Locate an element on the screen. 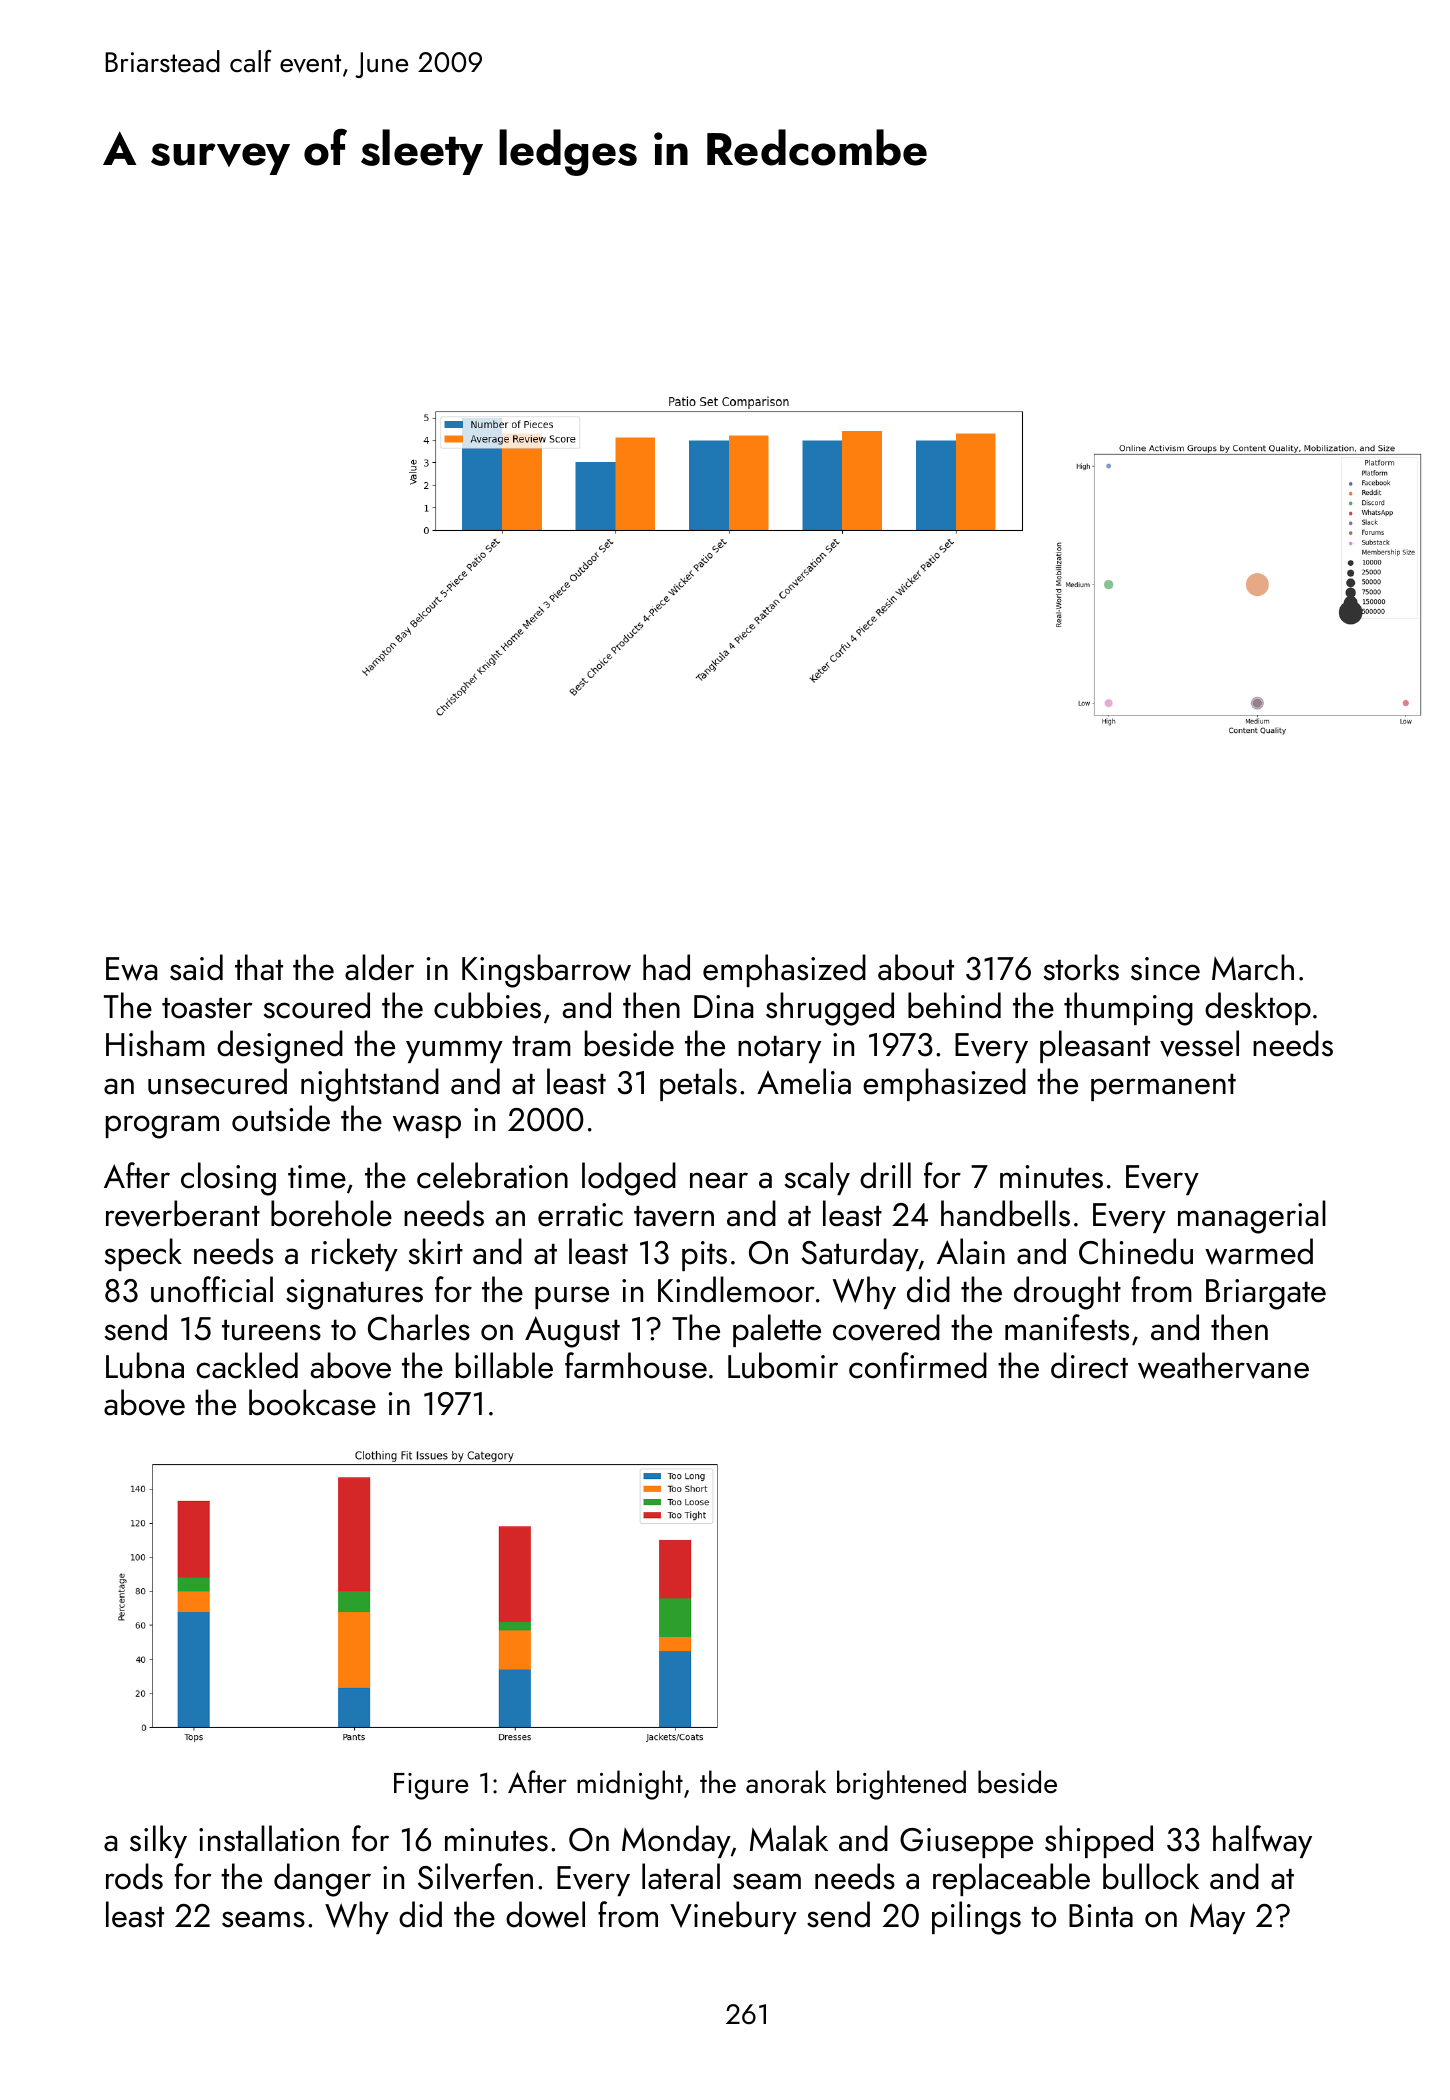 This screenshot has height=2100, width=1450. weathervane is located at coordinates (1223, 1365).
